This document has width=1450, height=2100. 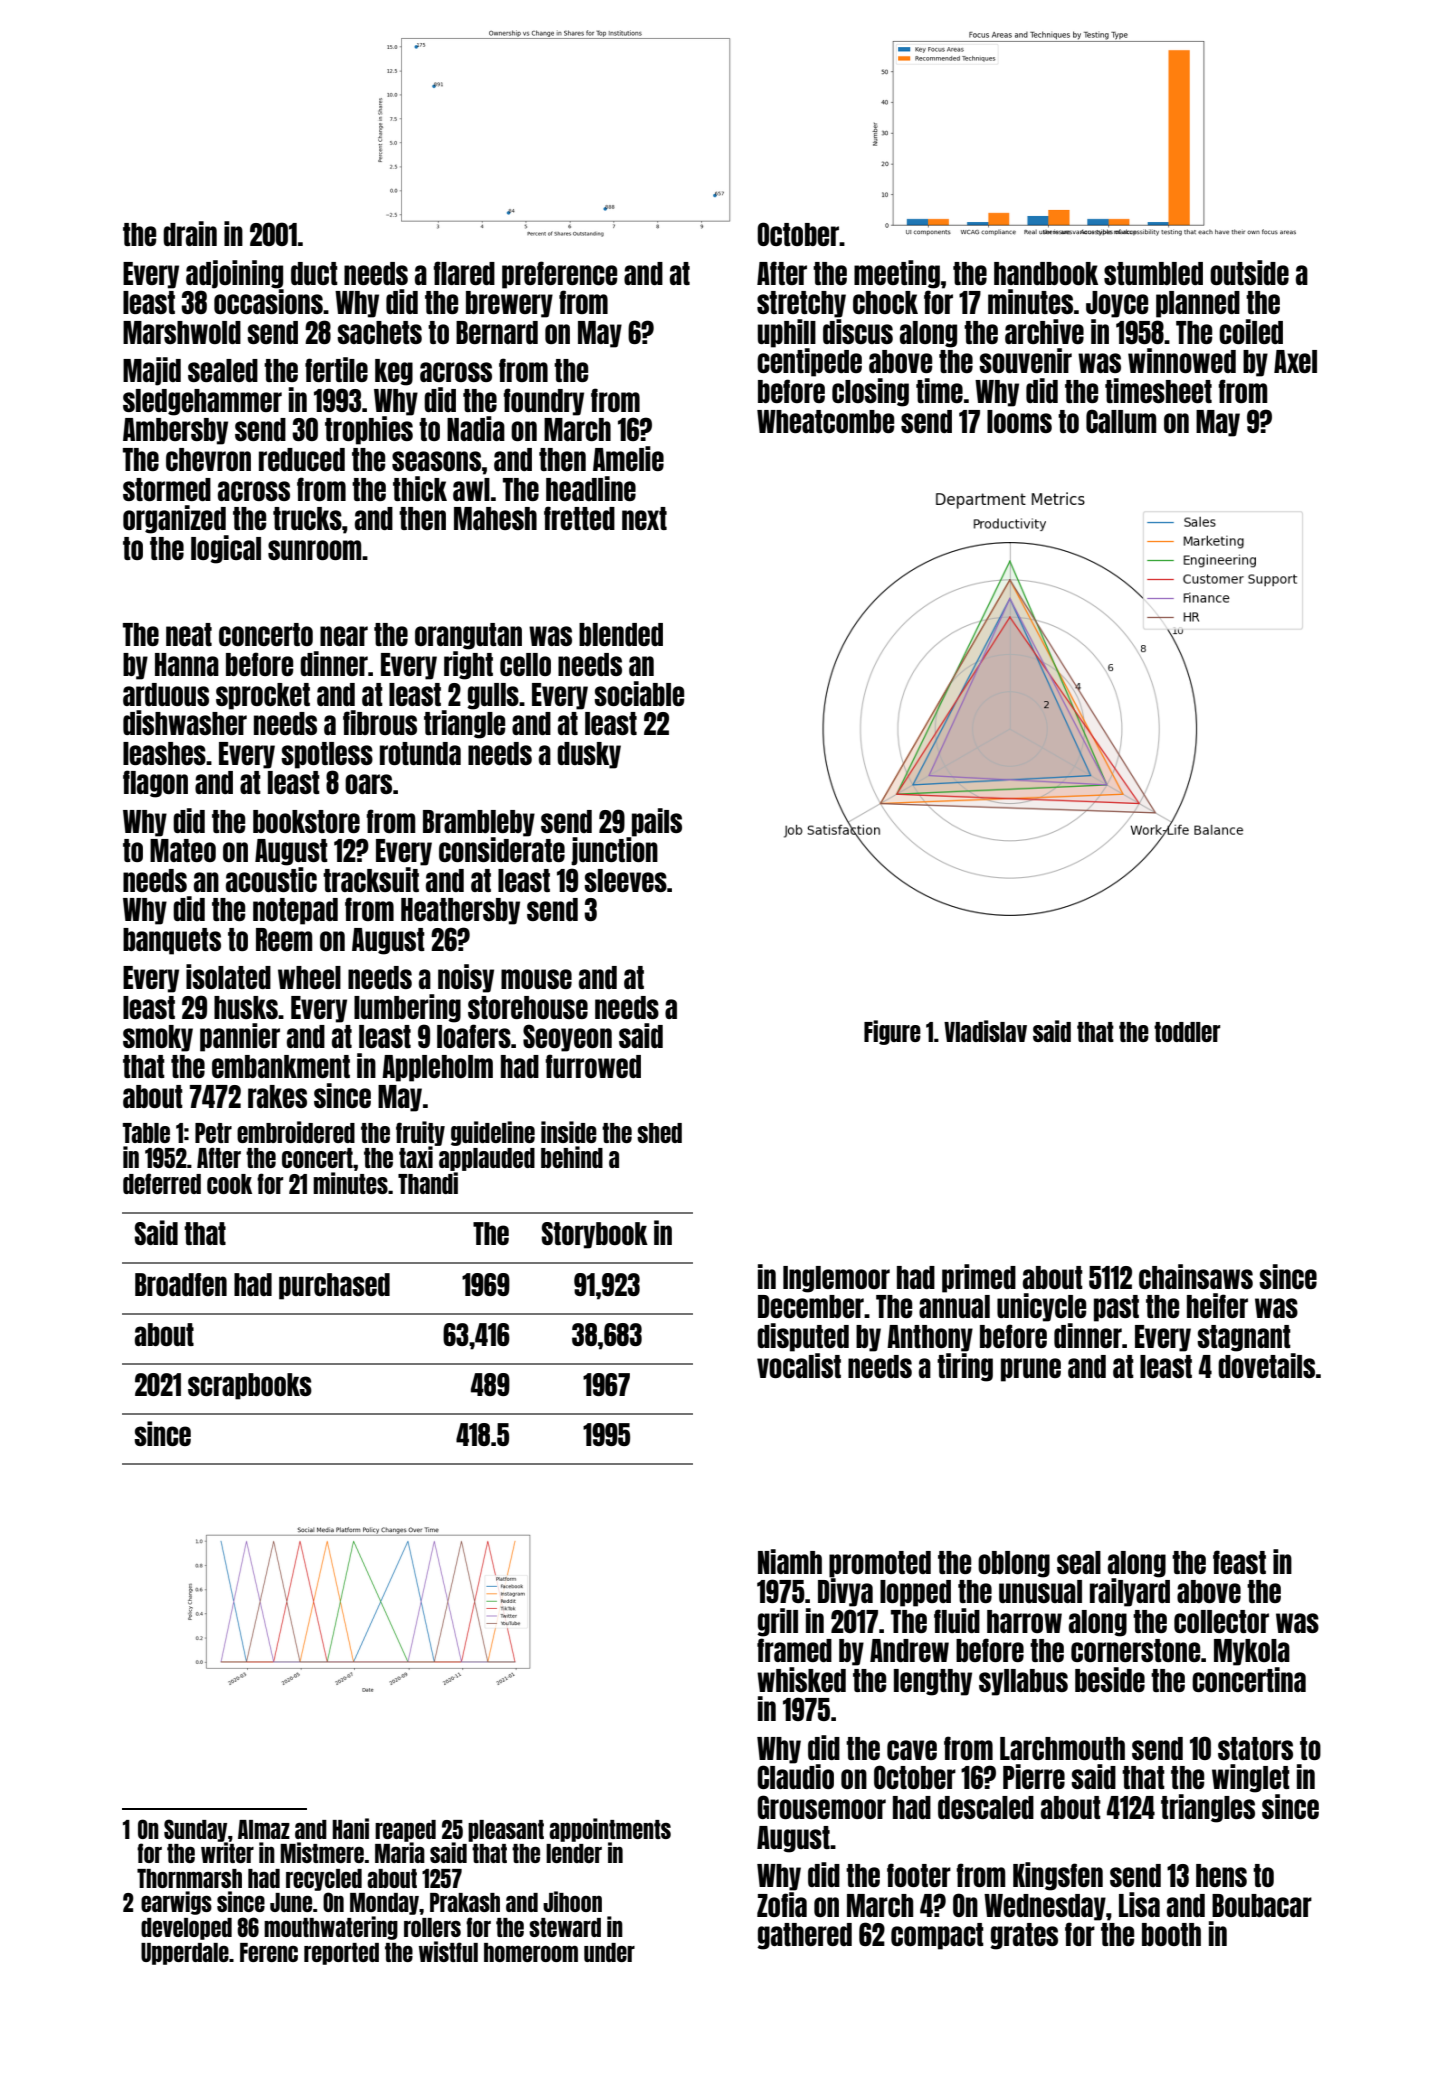 What do you see at coordinates (464, 273) in the document?
I see `flared` at bounding box center [464, 273].
